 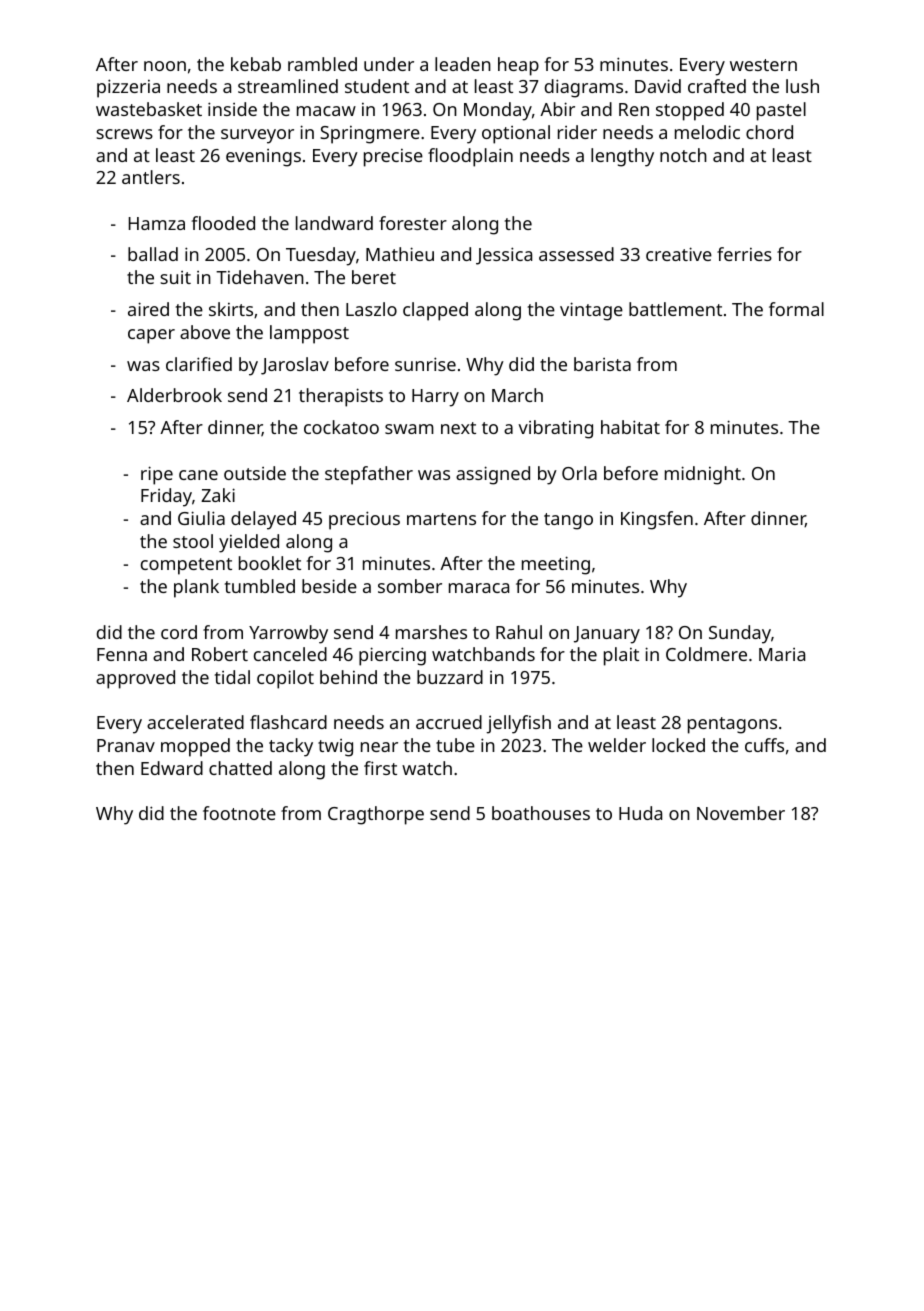 What do you see at coordinates (309, 334) in the page?
I see `lamppost` at bounding box center [309, 334].
